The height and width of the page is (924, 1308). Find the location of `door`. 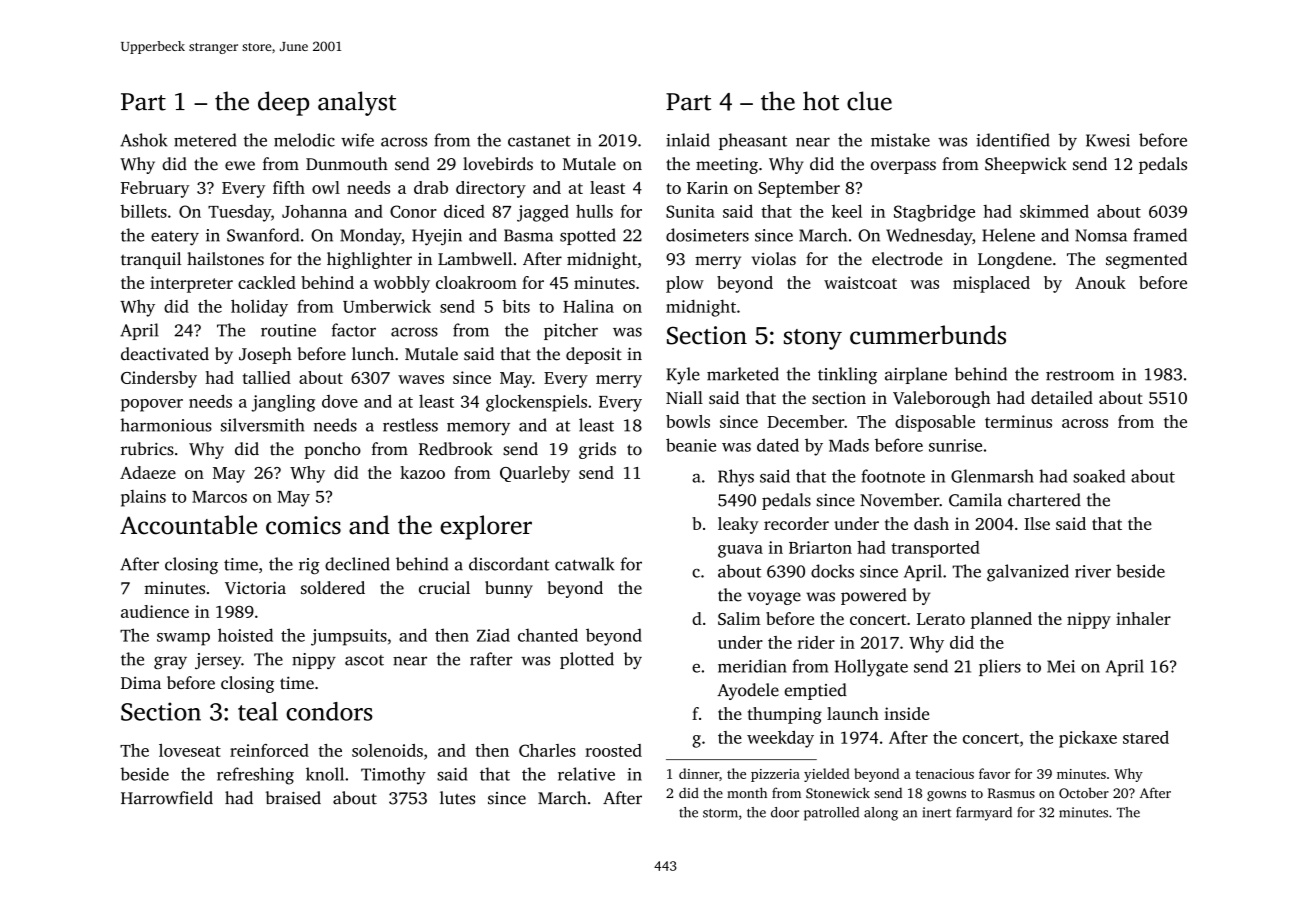

door is located at coordinates (785, 812).
